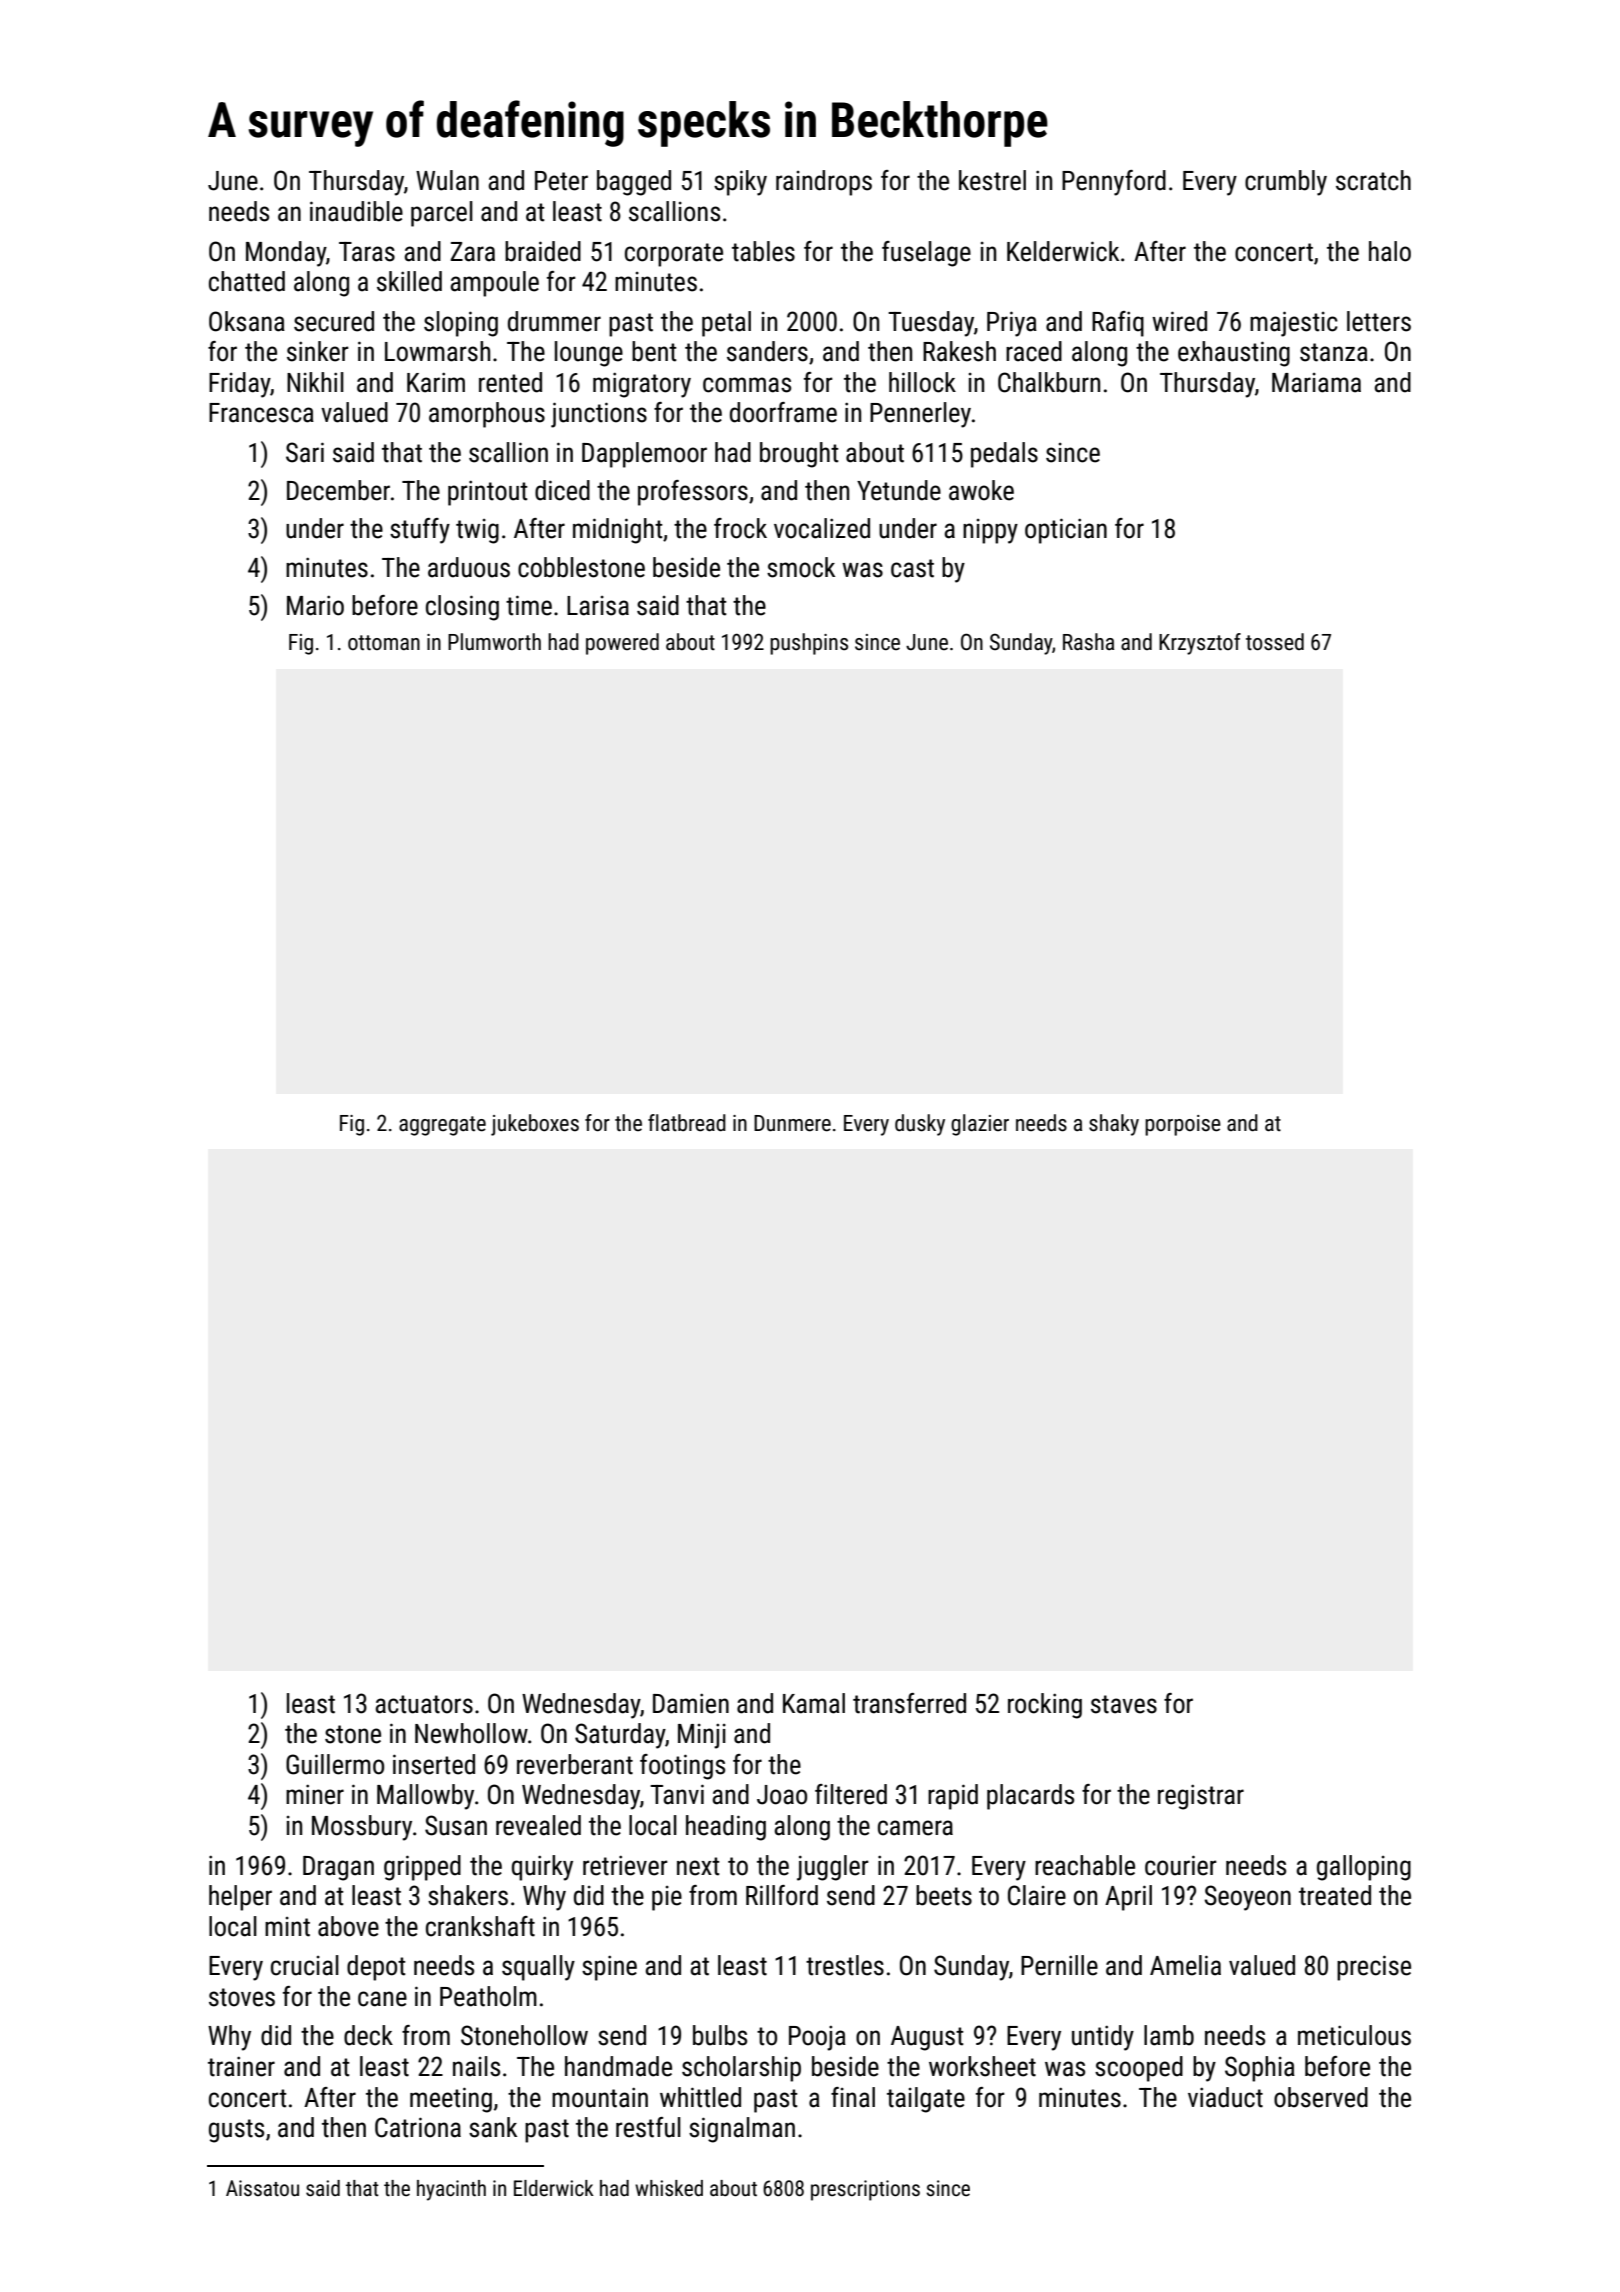 The height and width of the screenshot is (2292, 1620). I want to click on prescriptions, so click(865, 2190).
